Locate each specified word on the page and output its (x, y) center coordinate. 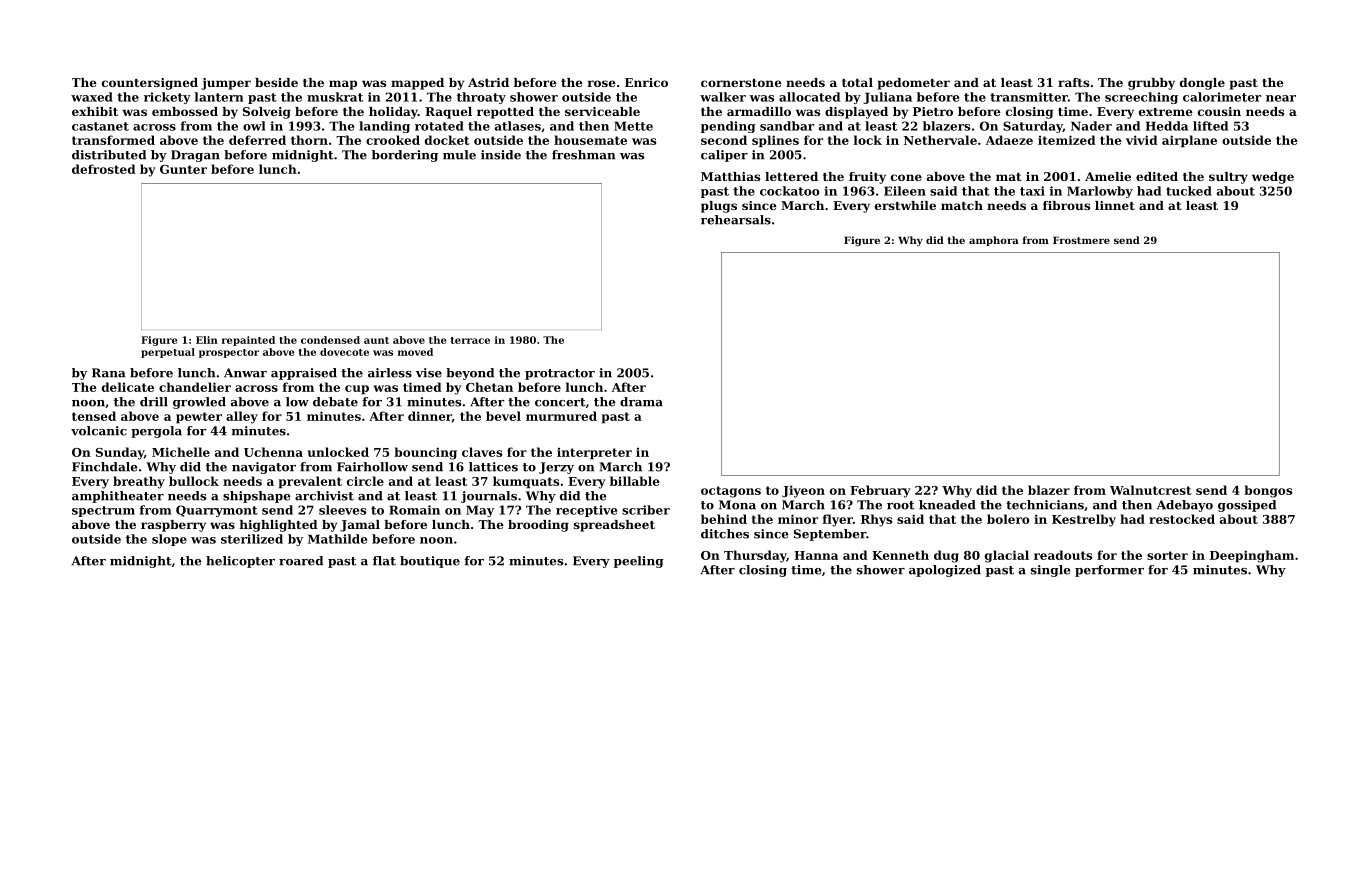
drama (641, 402)
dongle (1202, 84)
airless (390, 373)
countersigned (150, 84)
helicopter (240, 562)
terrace (470, 340)
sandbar (787, 126)
